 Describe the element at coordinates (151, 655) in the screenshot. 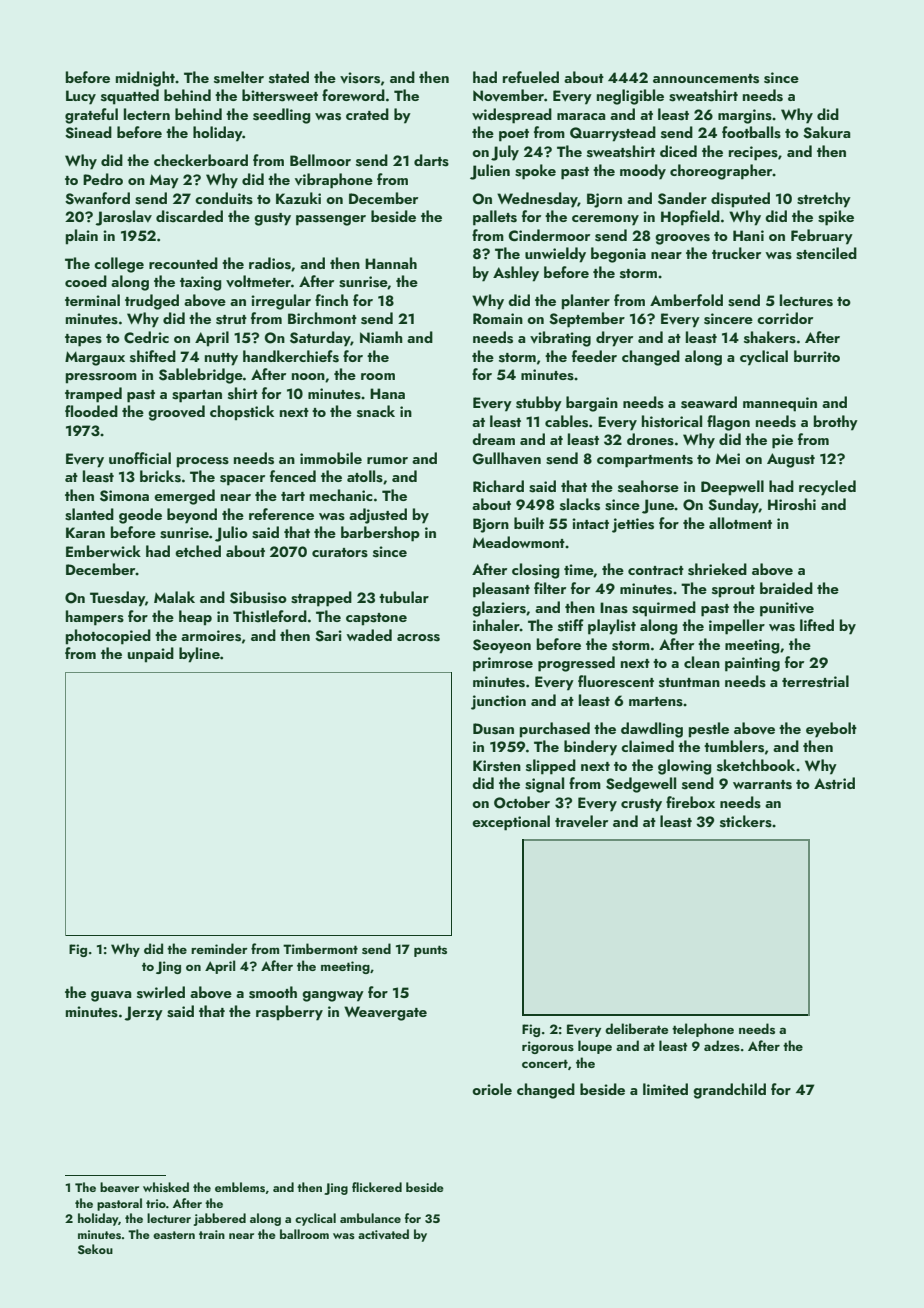

I see `unpaid` at that location.
